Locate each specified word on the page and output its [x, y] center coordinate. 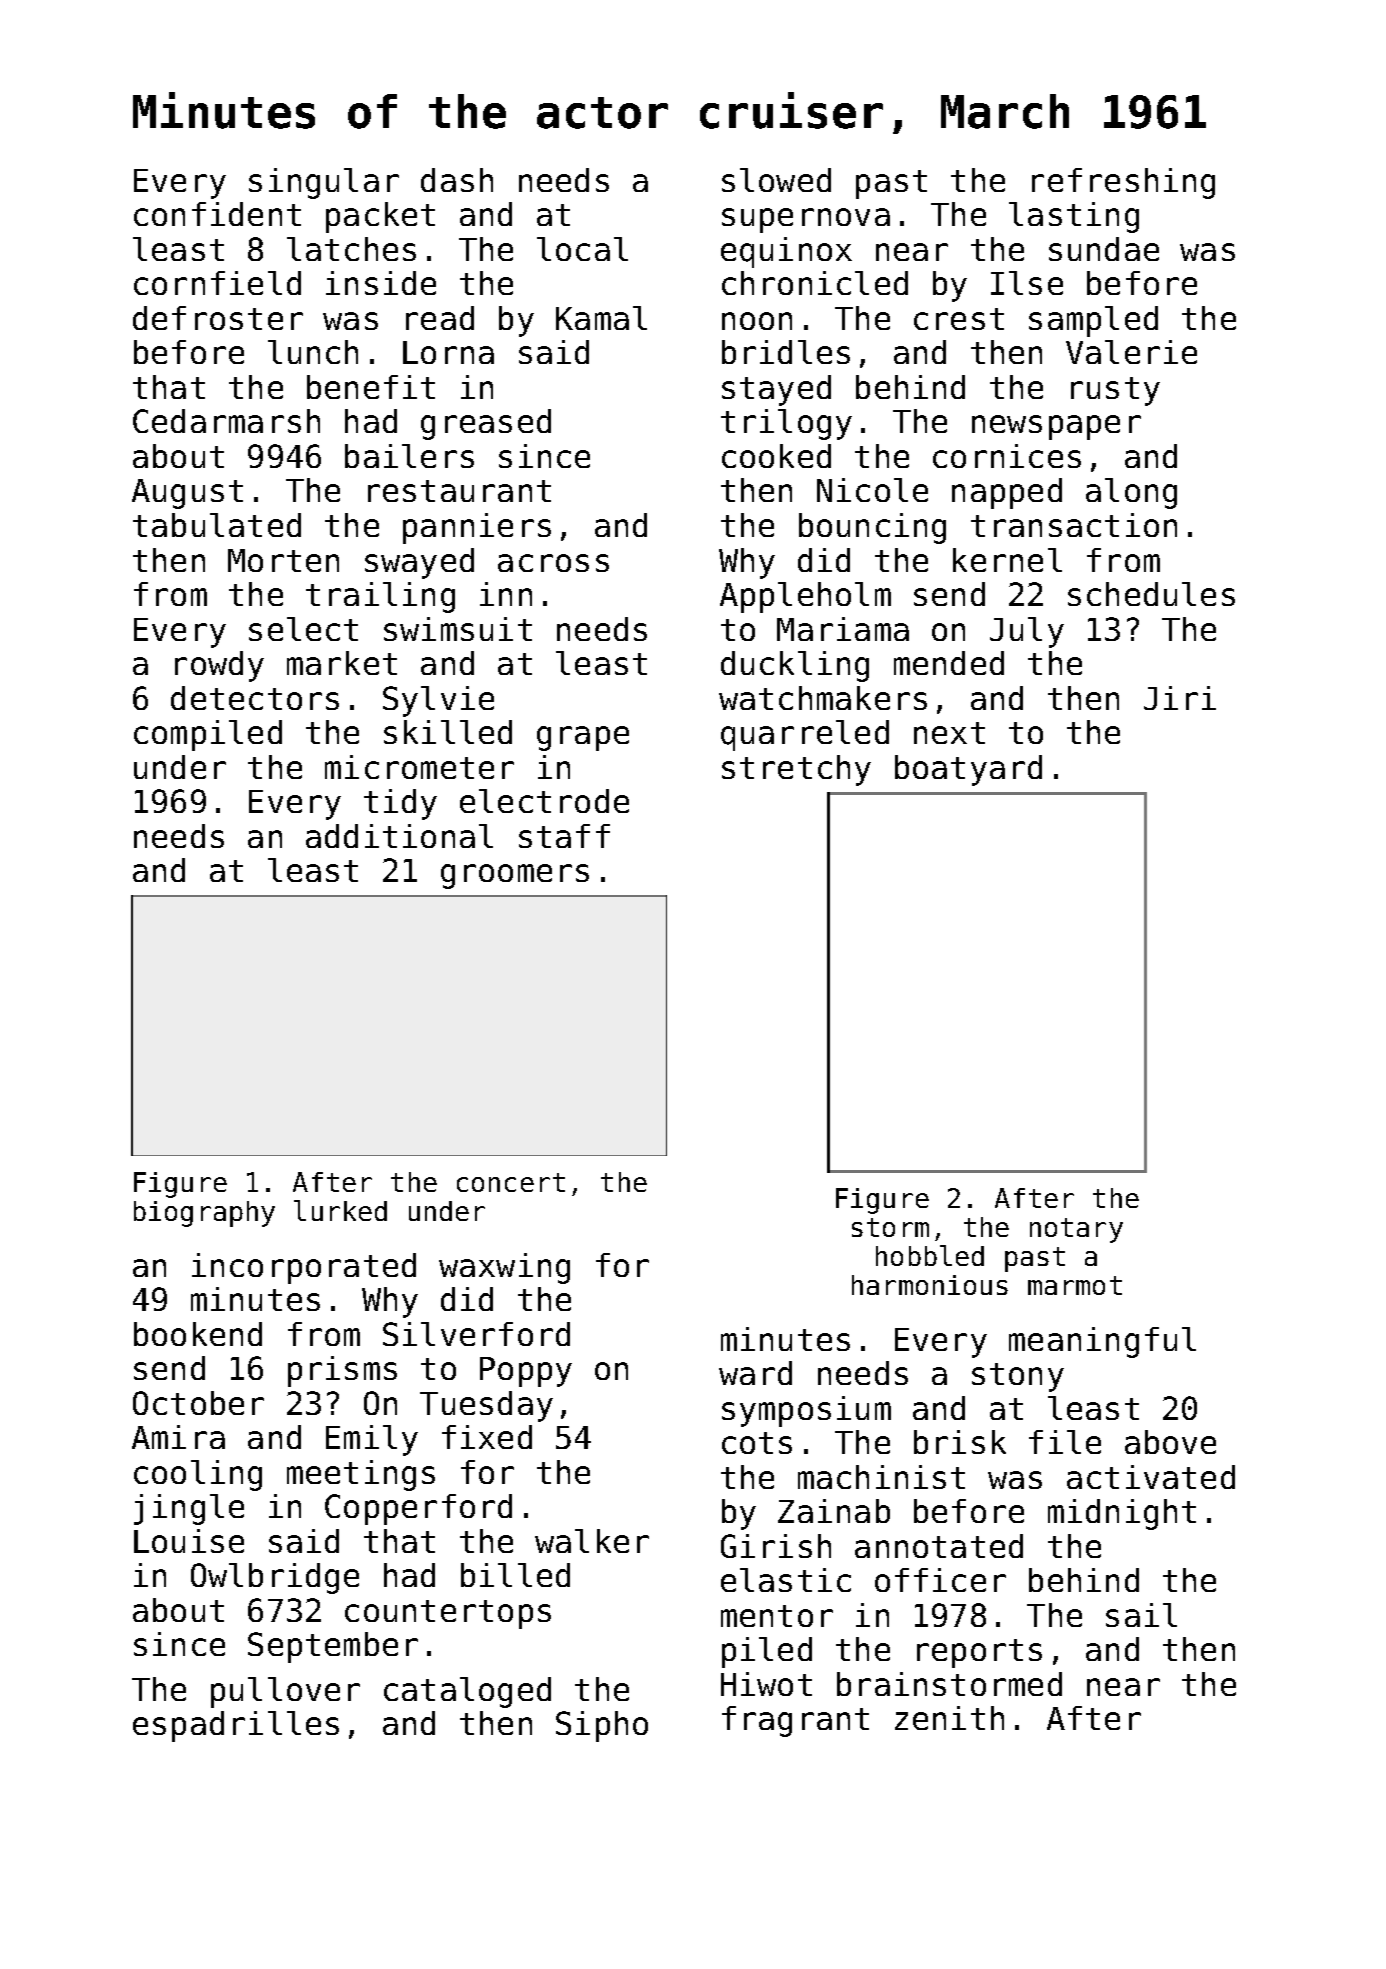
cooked [776, 456]
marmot [1075, 1285]
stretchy [796, 770]
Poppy [526, 1372]
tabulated [217, 525]
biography [204, 1214]
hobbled [930, 1255]
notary [1076, 1230]
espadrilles [236, 1726]
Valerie [1131, 352]
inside [381, 283]
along [1131, 493]
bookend [198, 1334]
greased [486, 424]
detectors [255, 698]
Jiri [1180, 698]
